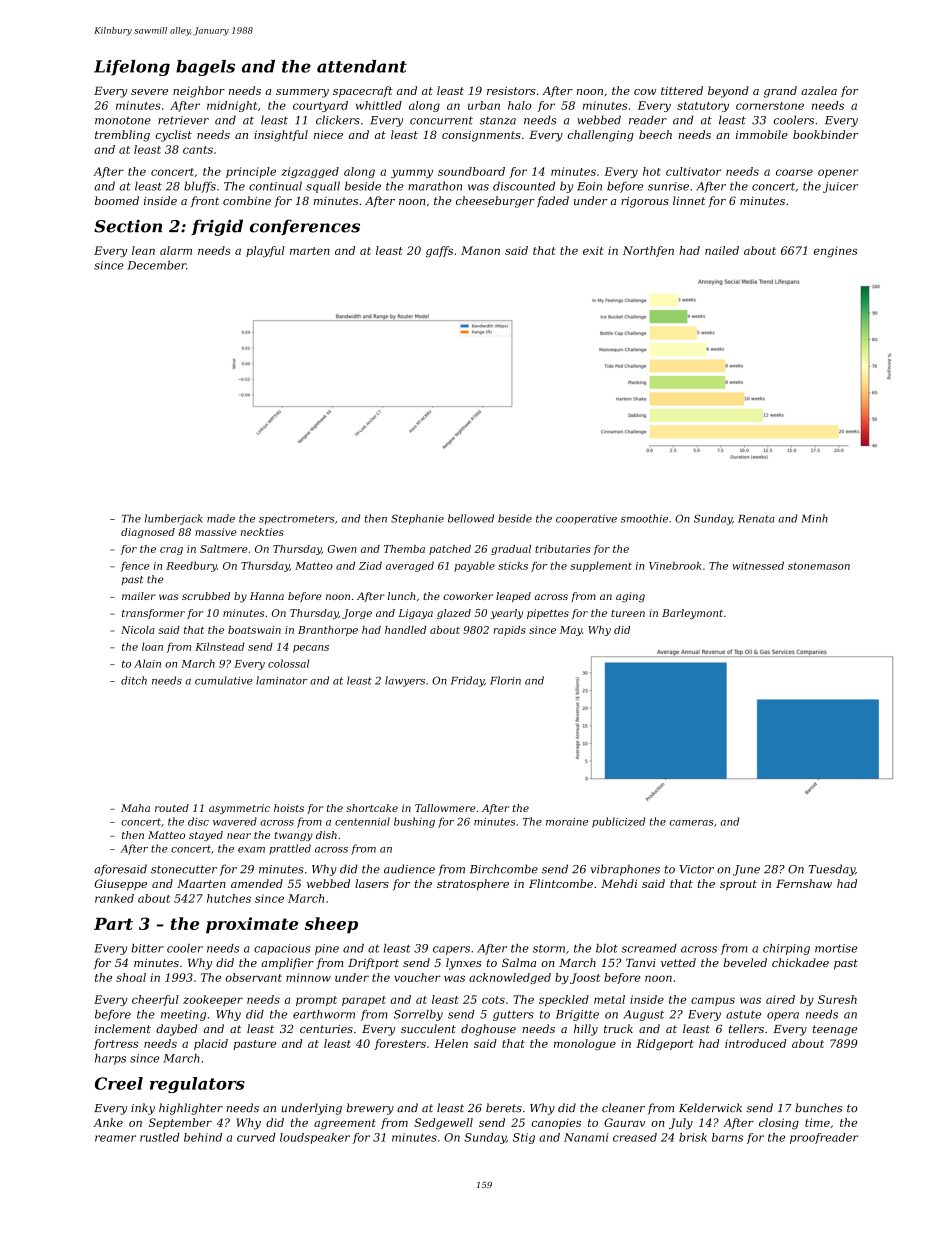 The width and height of the screenshot is (952, 1233). What do you see at coordinates (134, 680) in the screenshot?
I see `ditch` at bounding box center [134, 680].
